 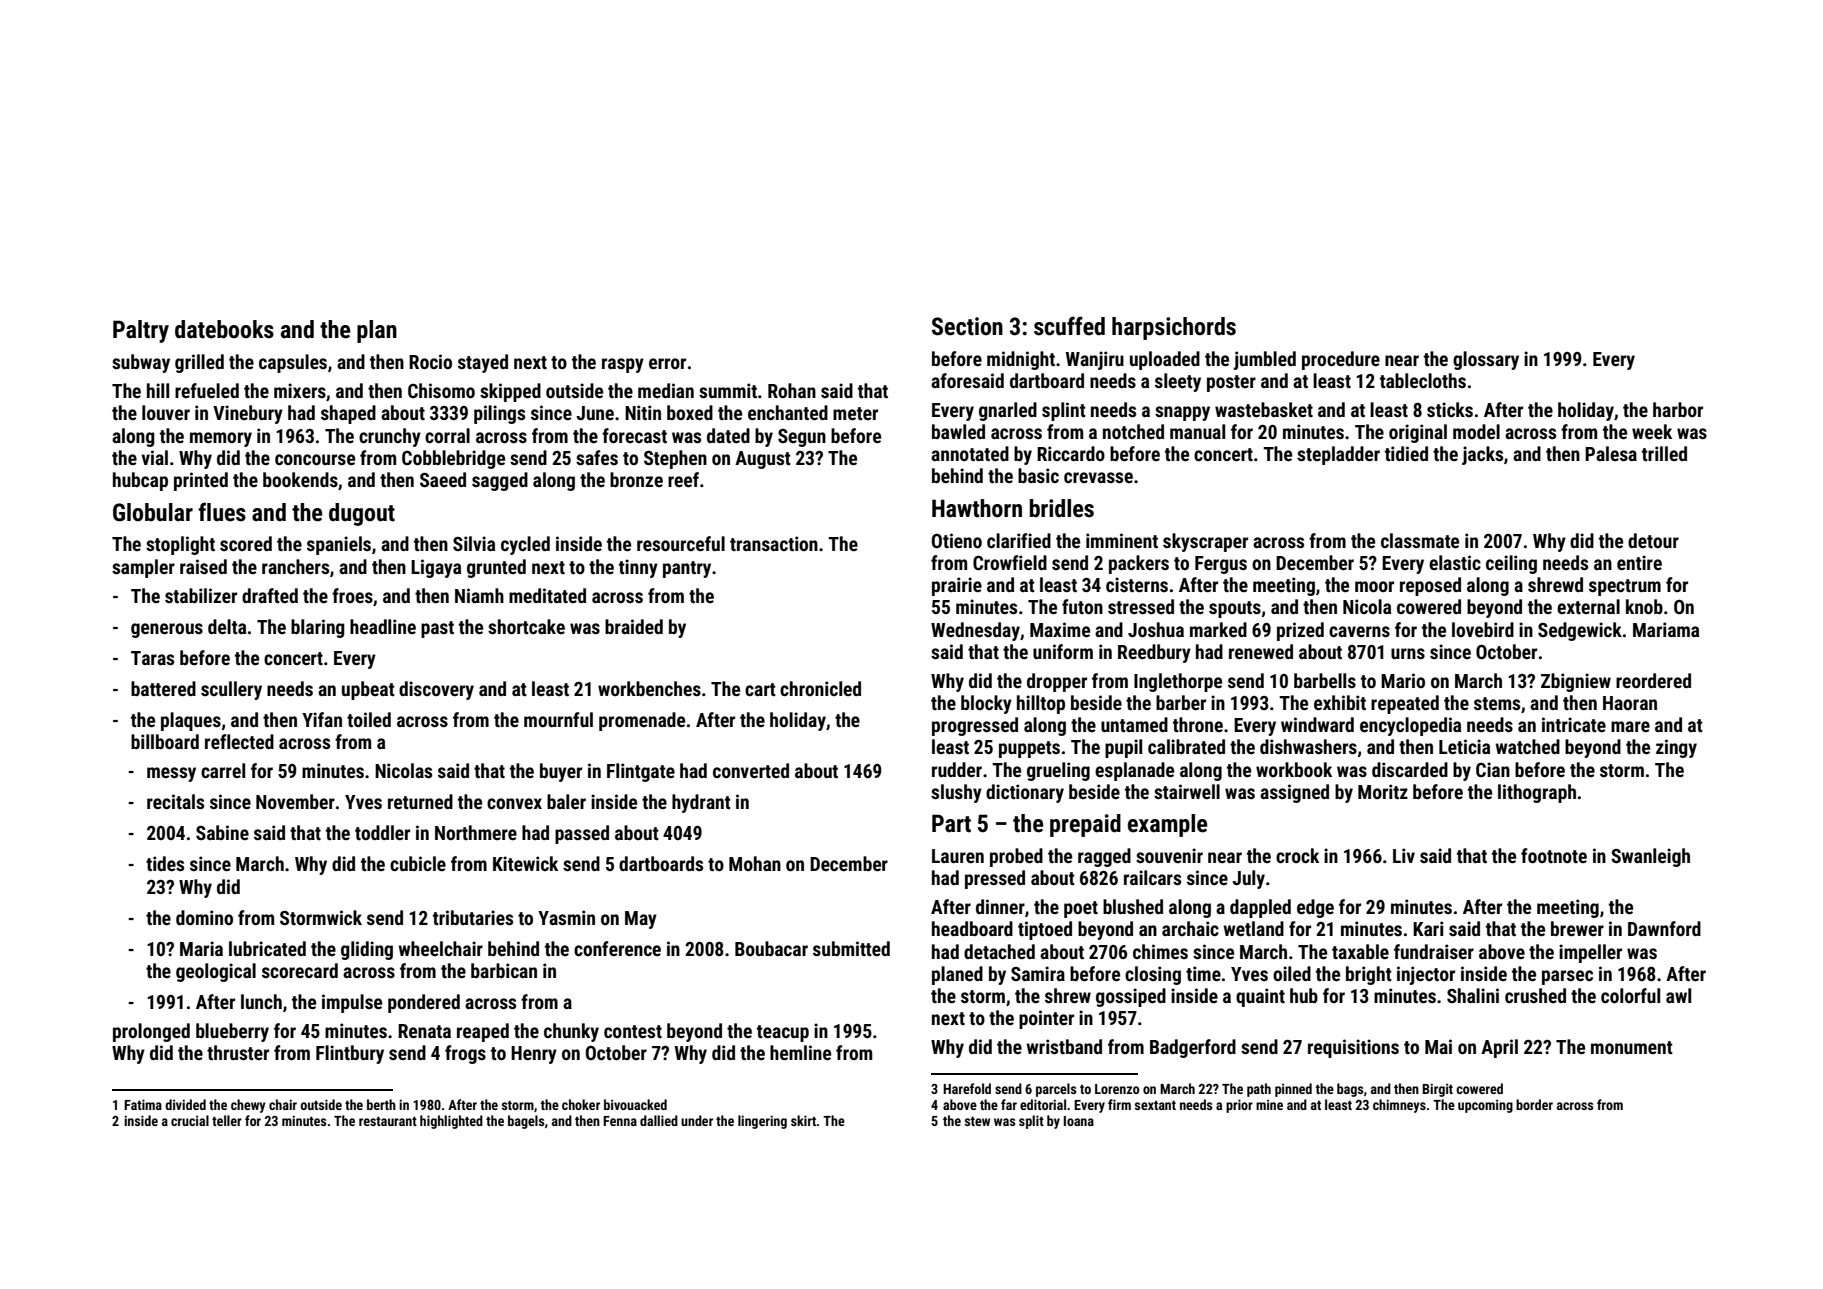 What do you see at coordinates (1221, 565) in the page?
I see `Fergus` at bounding box center [1221, 565].
